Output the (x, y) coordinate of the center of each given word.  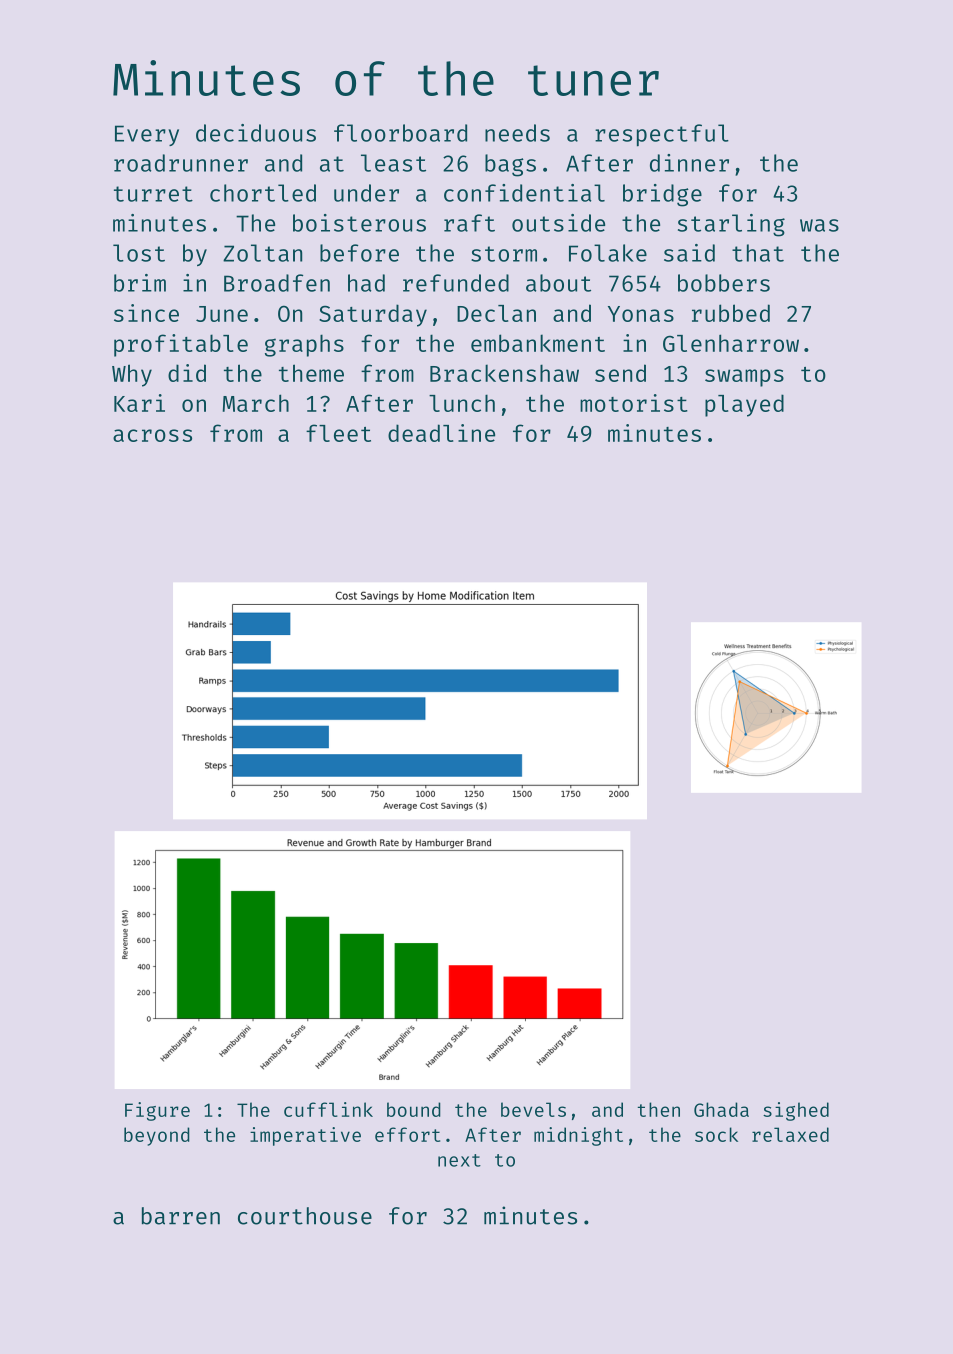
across (152, 435)
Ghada (721, 1109)
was (819, 225)
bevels (533, 1109)
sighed (796, 1111)
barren (181, 1216)
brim (140, 283)
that (758, 253)
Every (147, 135)
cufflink (328, 1109)
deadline (441, 433)
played (744, 405)
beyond (157, 1136)
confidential (524, 193)
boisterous (359, 223)
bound (414, 1109)
